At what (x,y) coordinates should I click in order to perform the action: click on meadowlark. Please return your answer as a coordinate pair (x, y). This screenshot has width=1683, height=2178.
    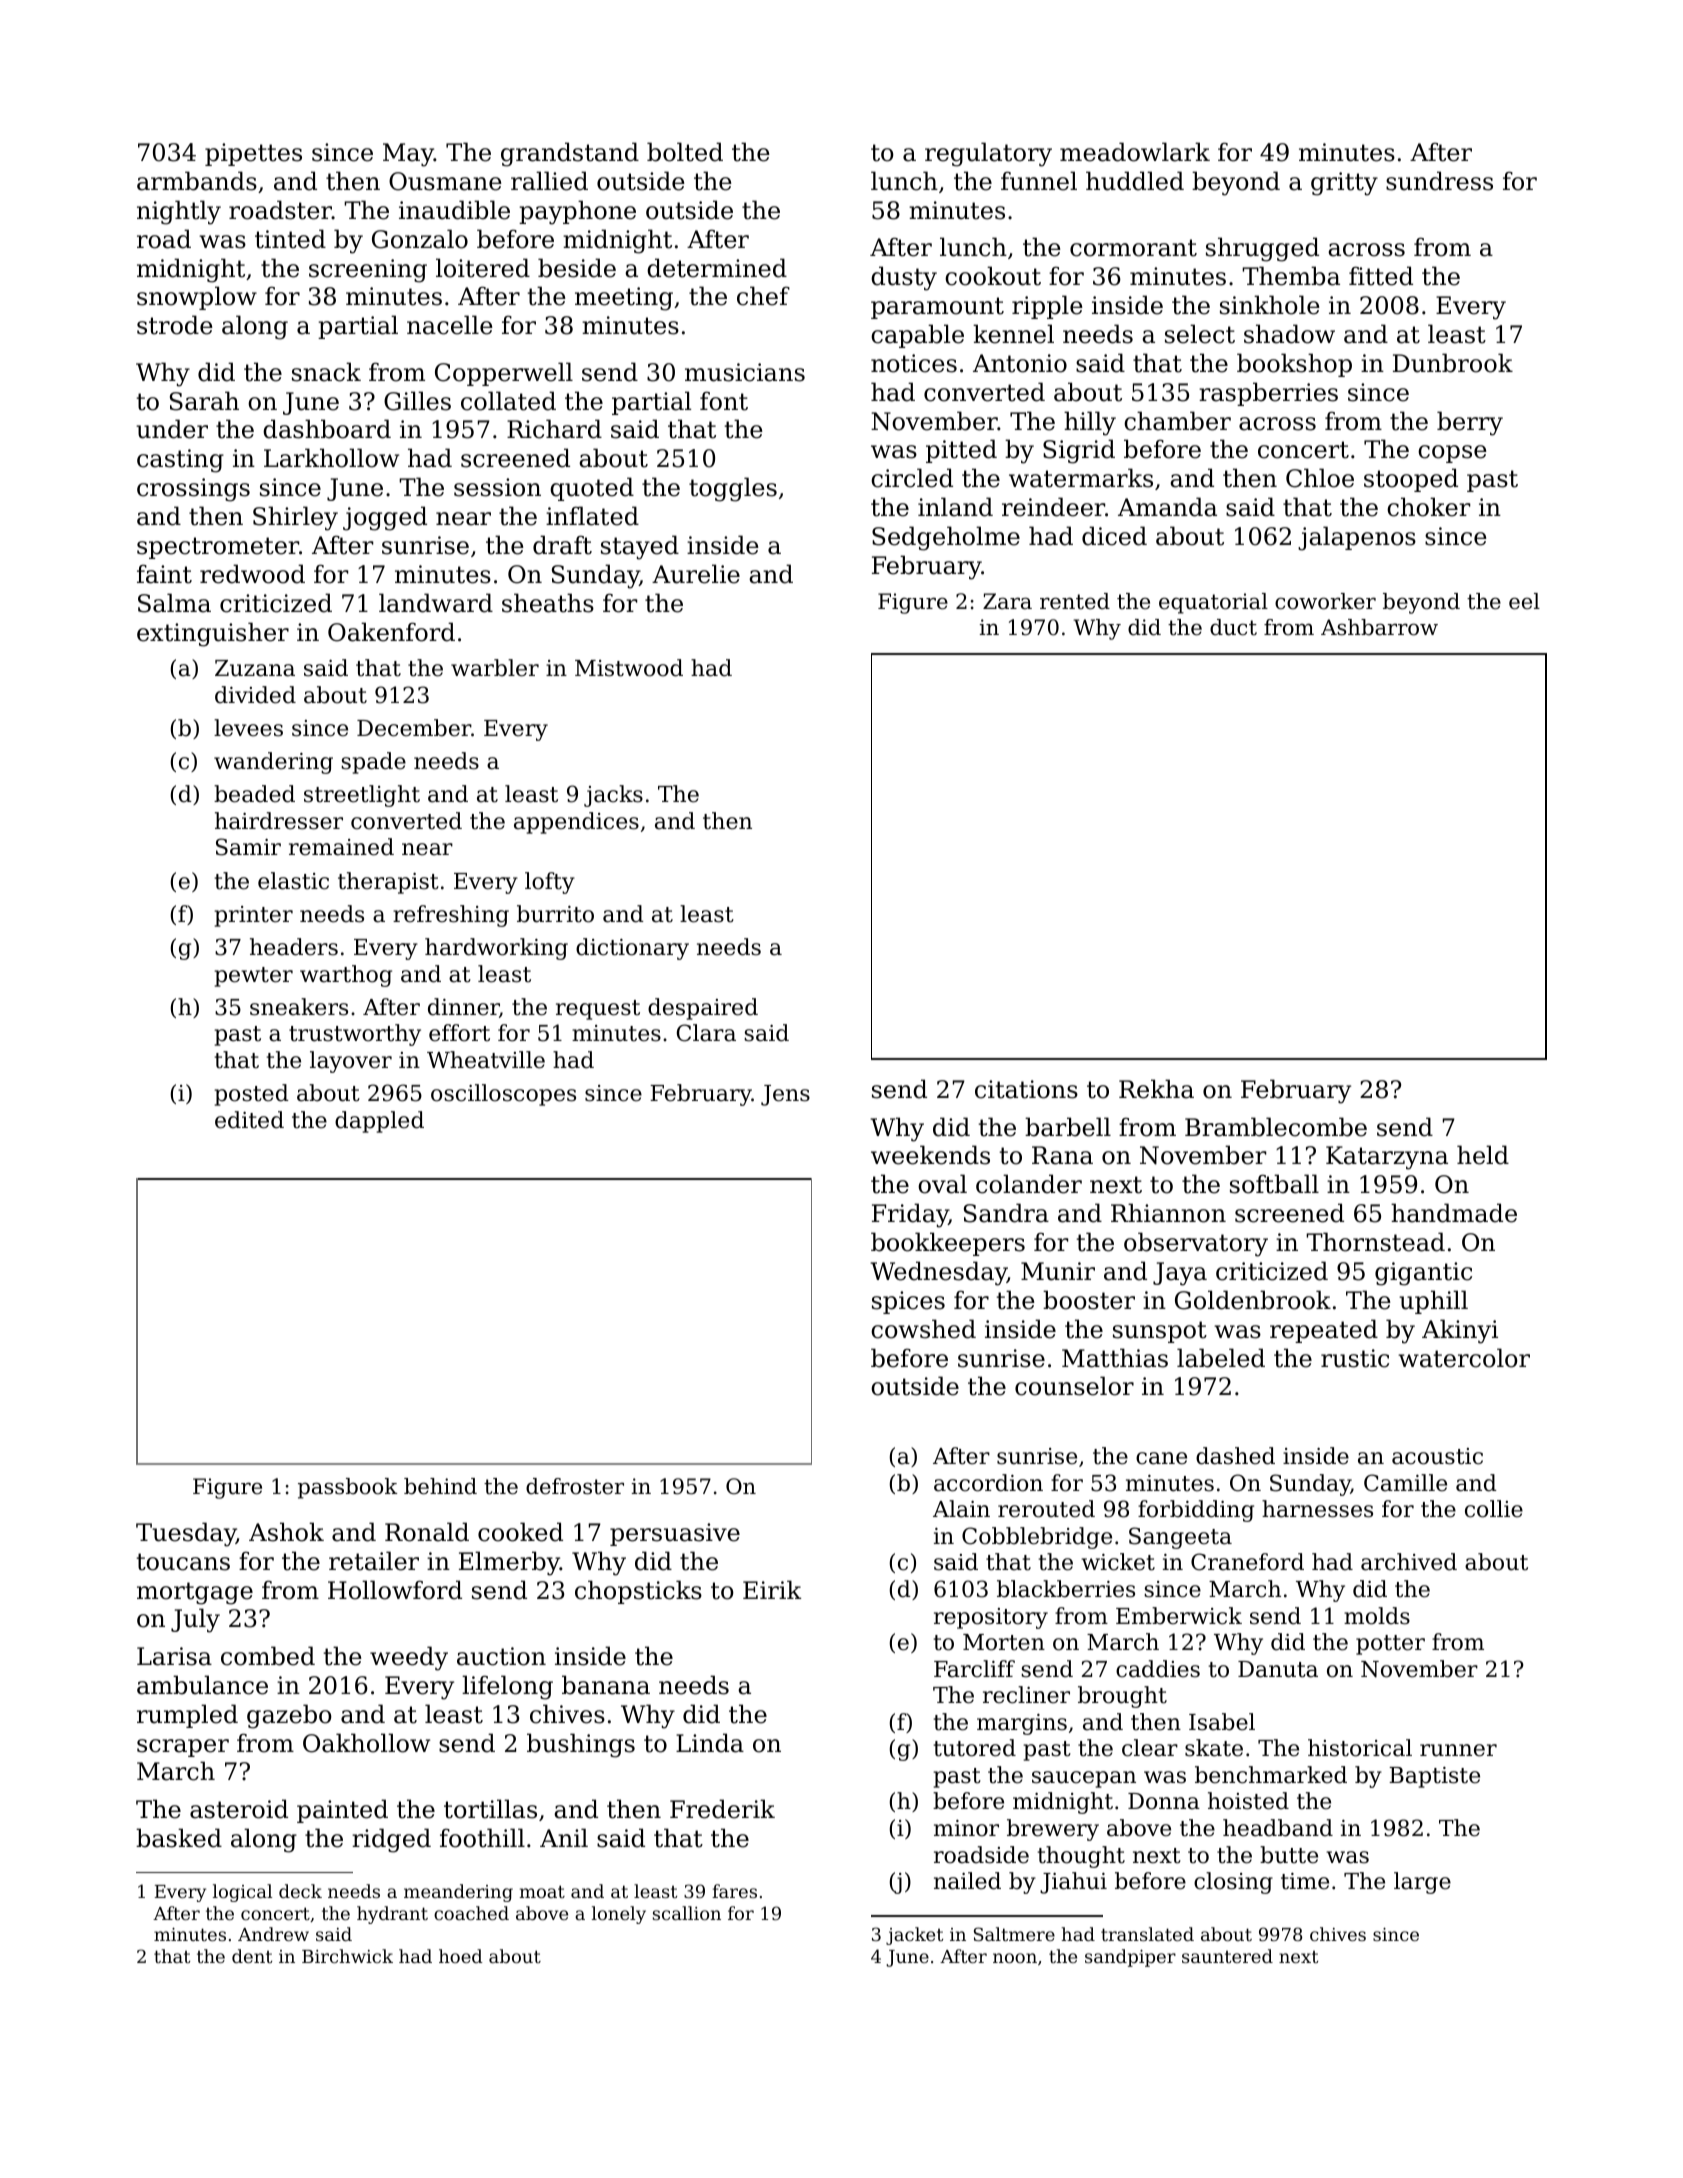
    Looking at the image, I should click on (1135, 152).
